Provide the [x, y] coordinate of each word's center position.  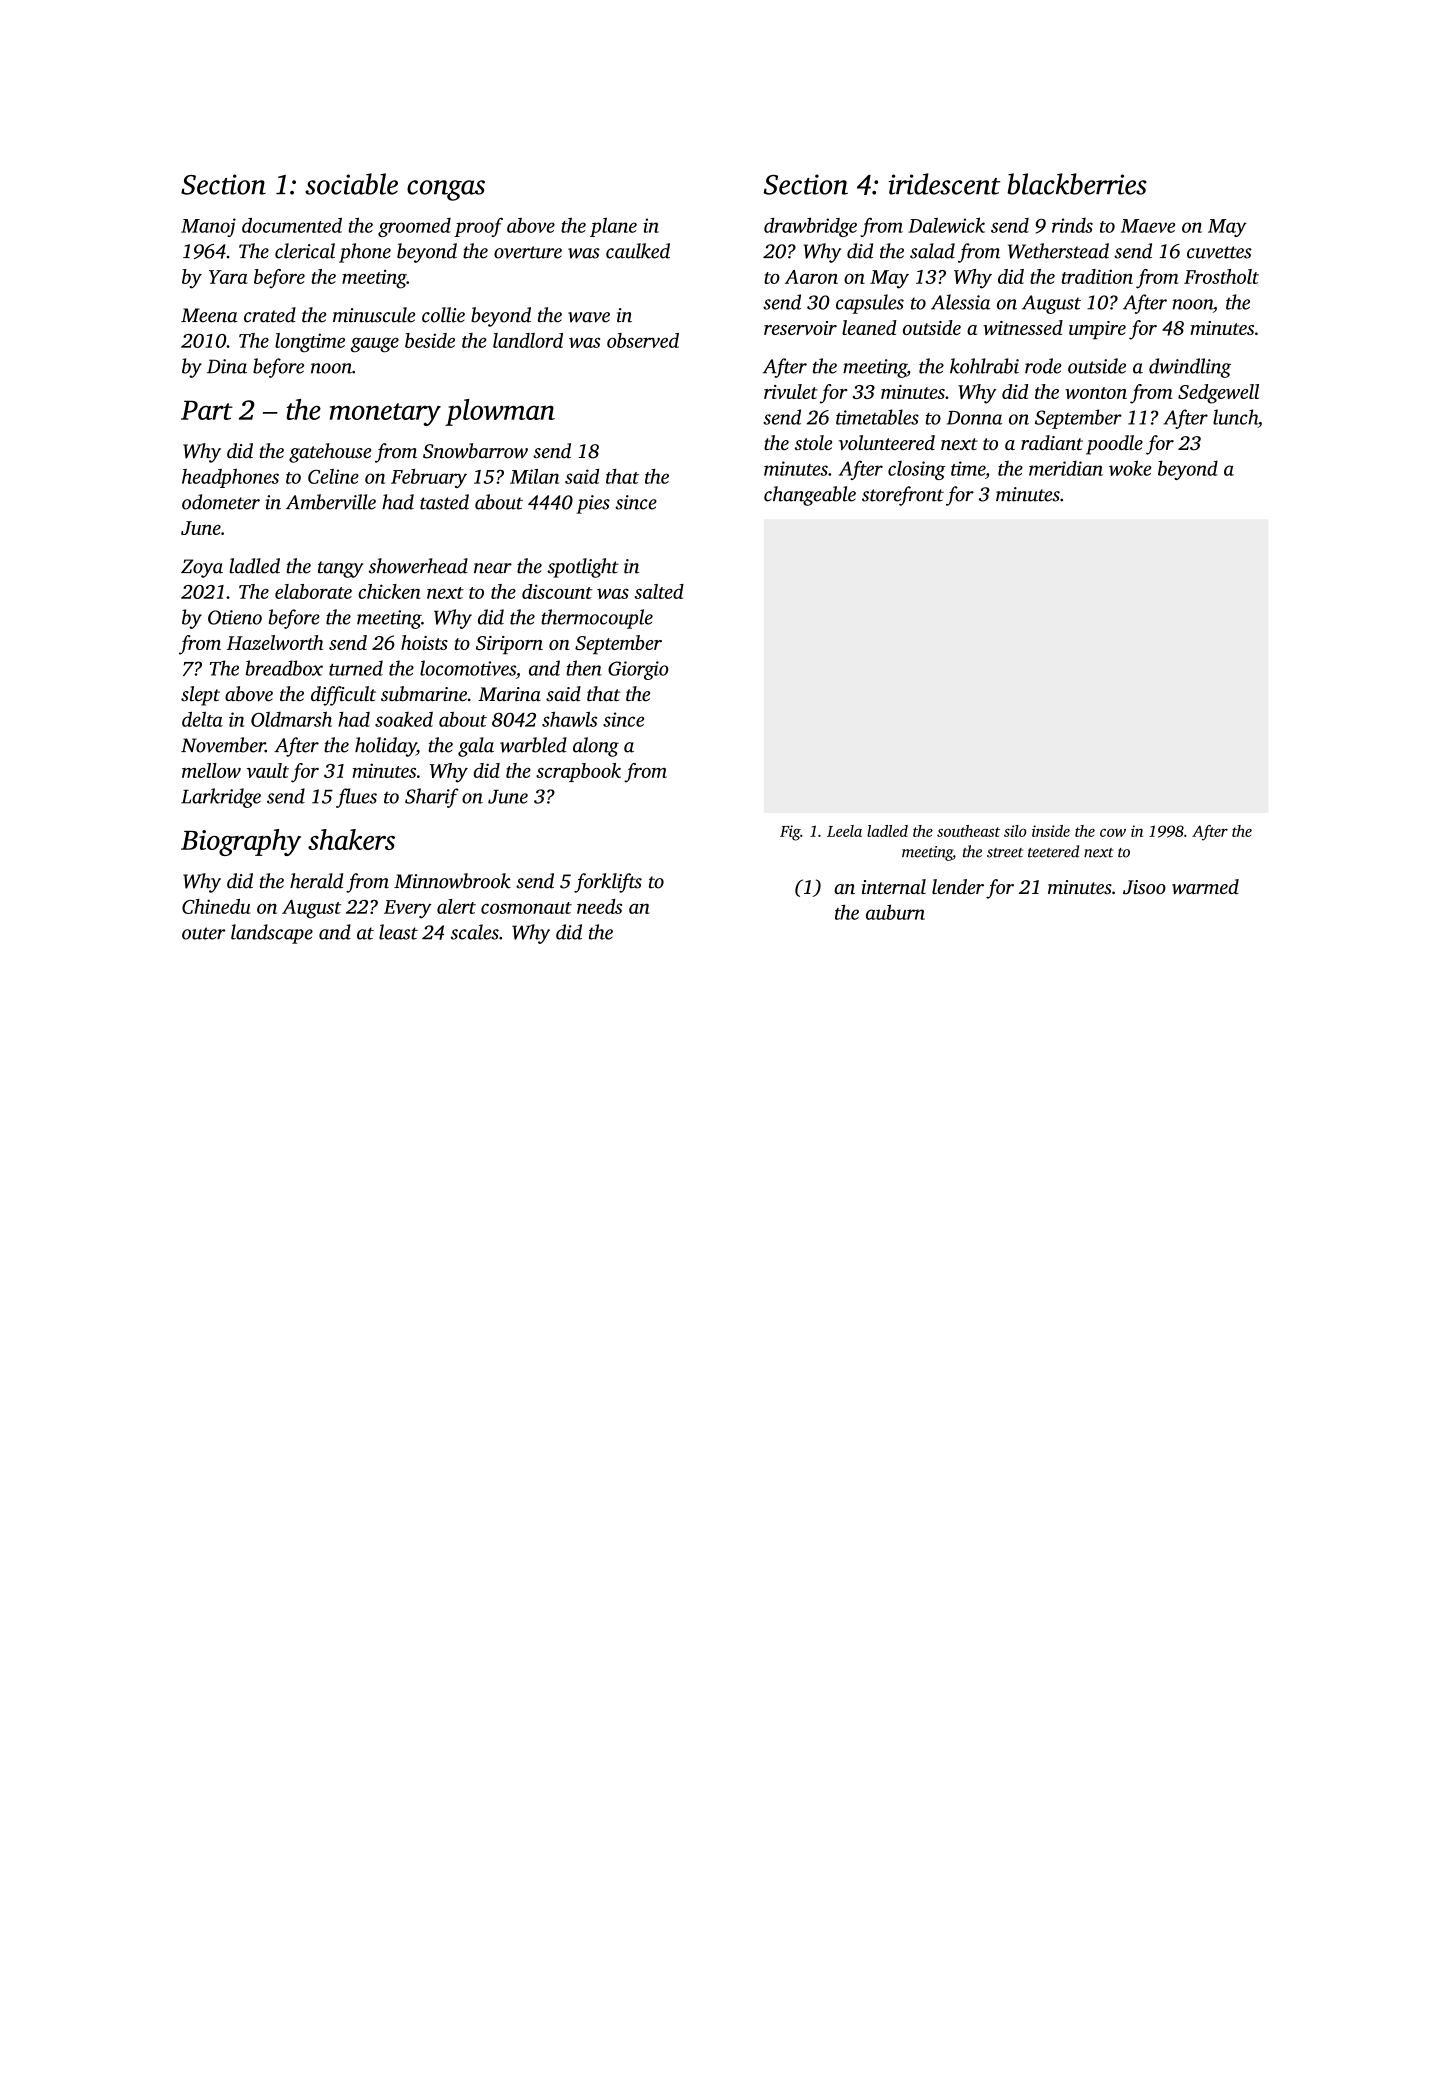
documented [292, 225]
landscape [272, 934]
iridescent [944, 184]
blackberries [1077, 184]
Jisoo [1144, 887]
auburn [895, 912]
